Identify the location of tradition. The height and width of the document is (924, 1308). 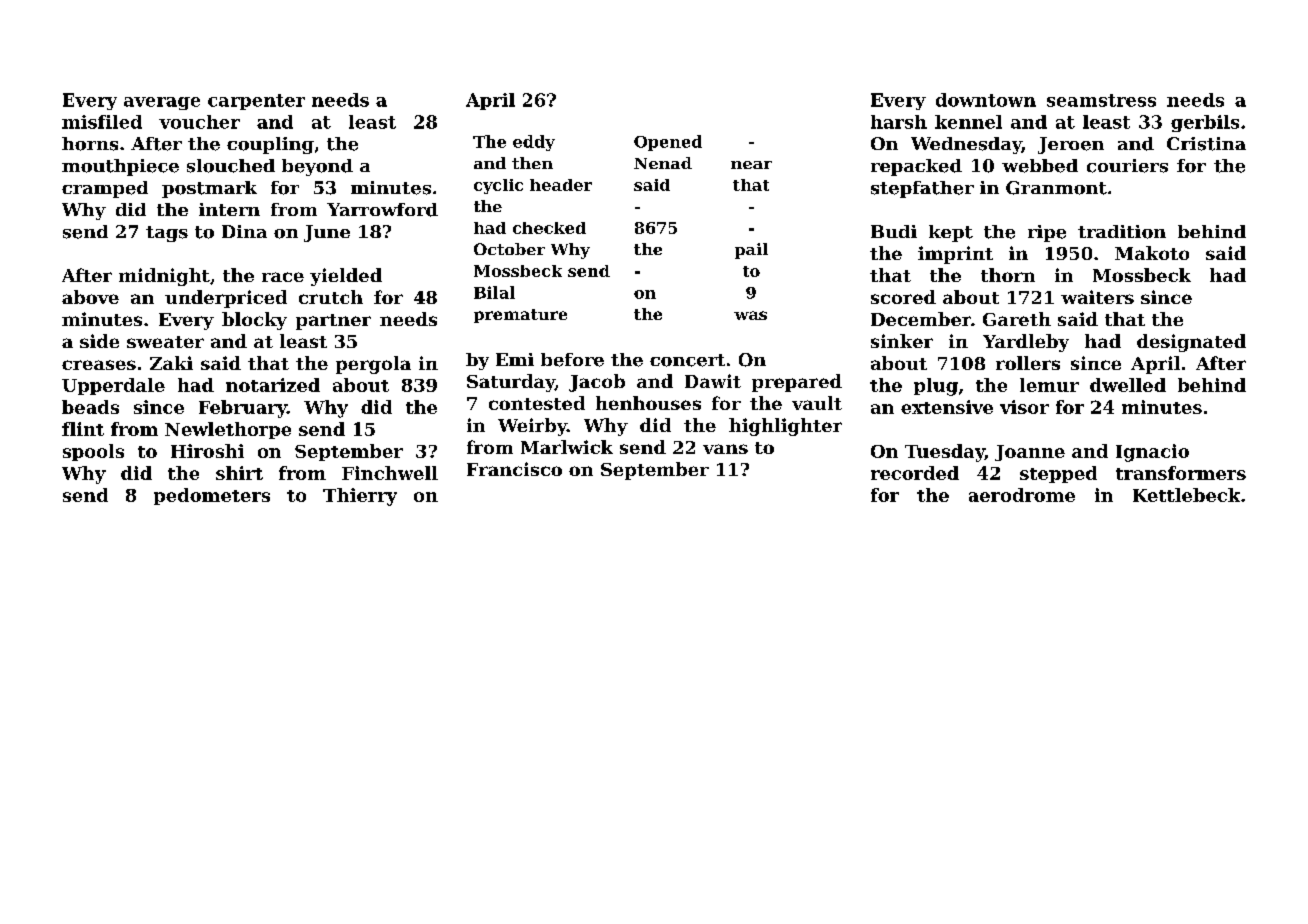
(1122, 232).
